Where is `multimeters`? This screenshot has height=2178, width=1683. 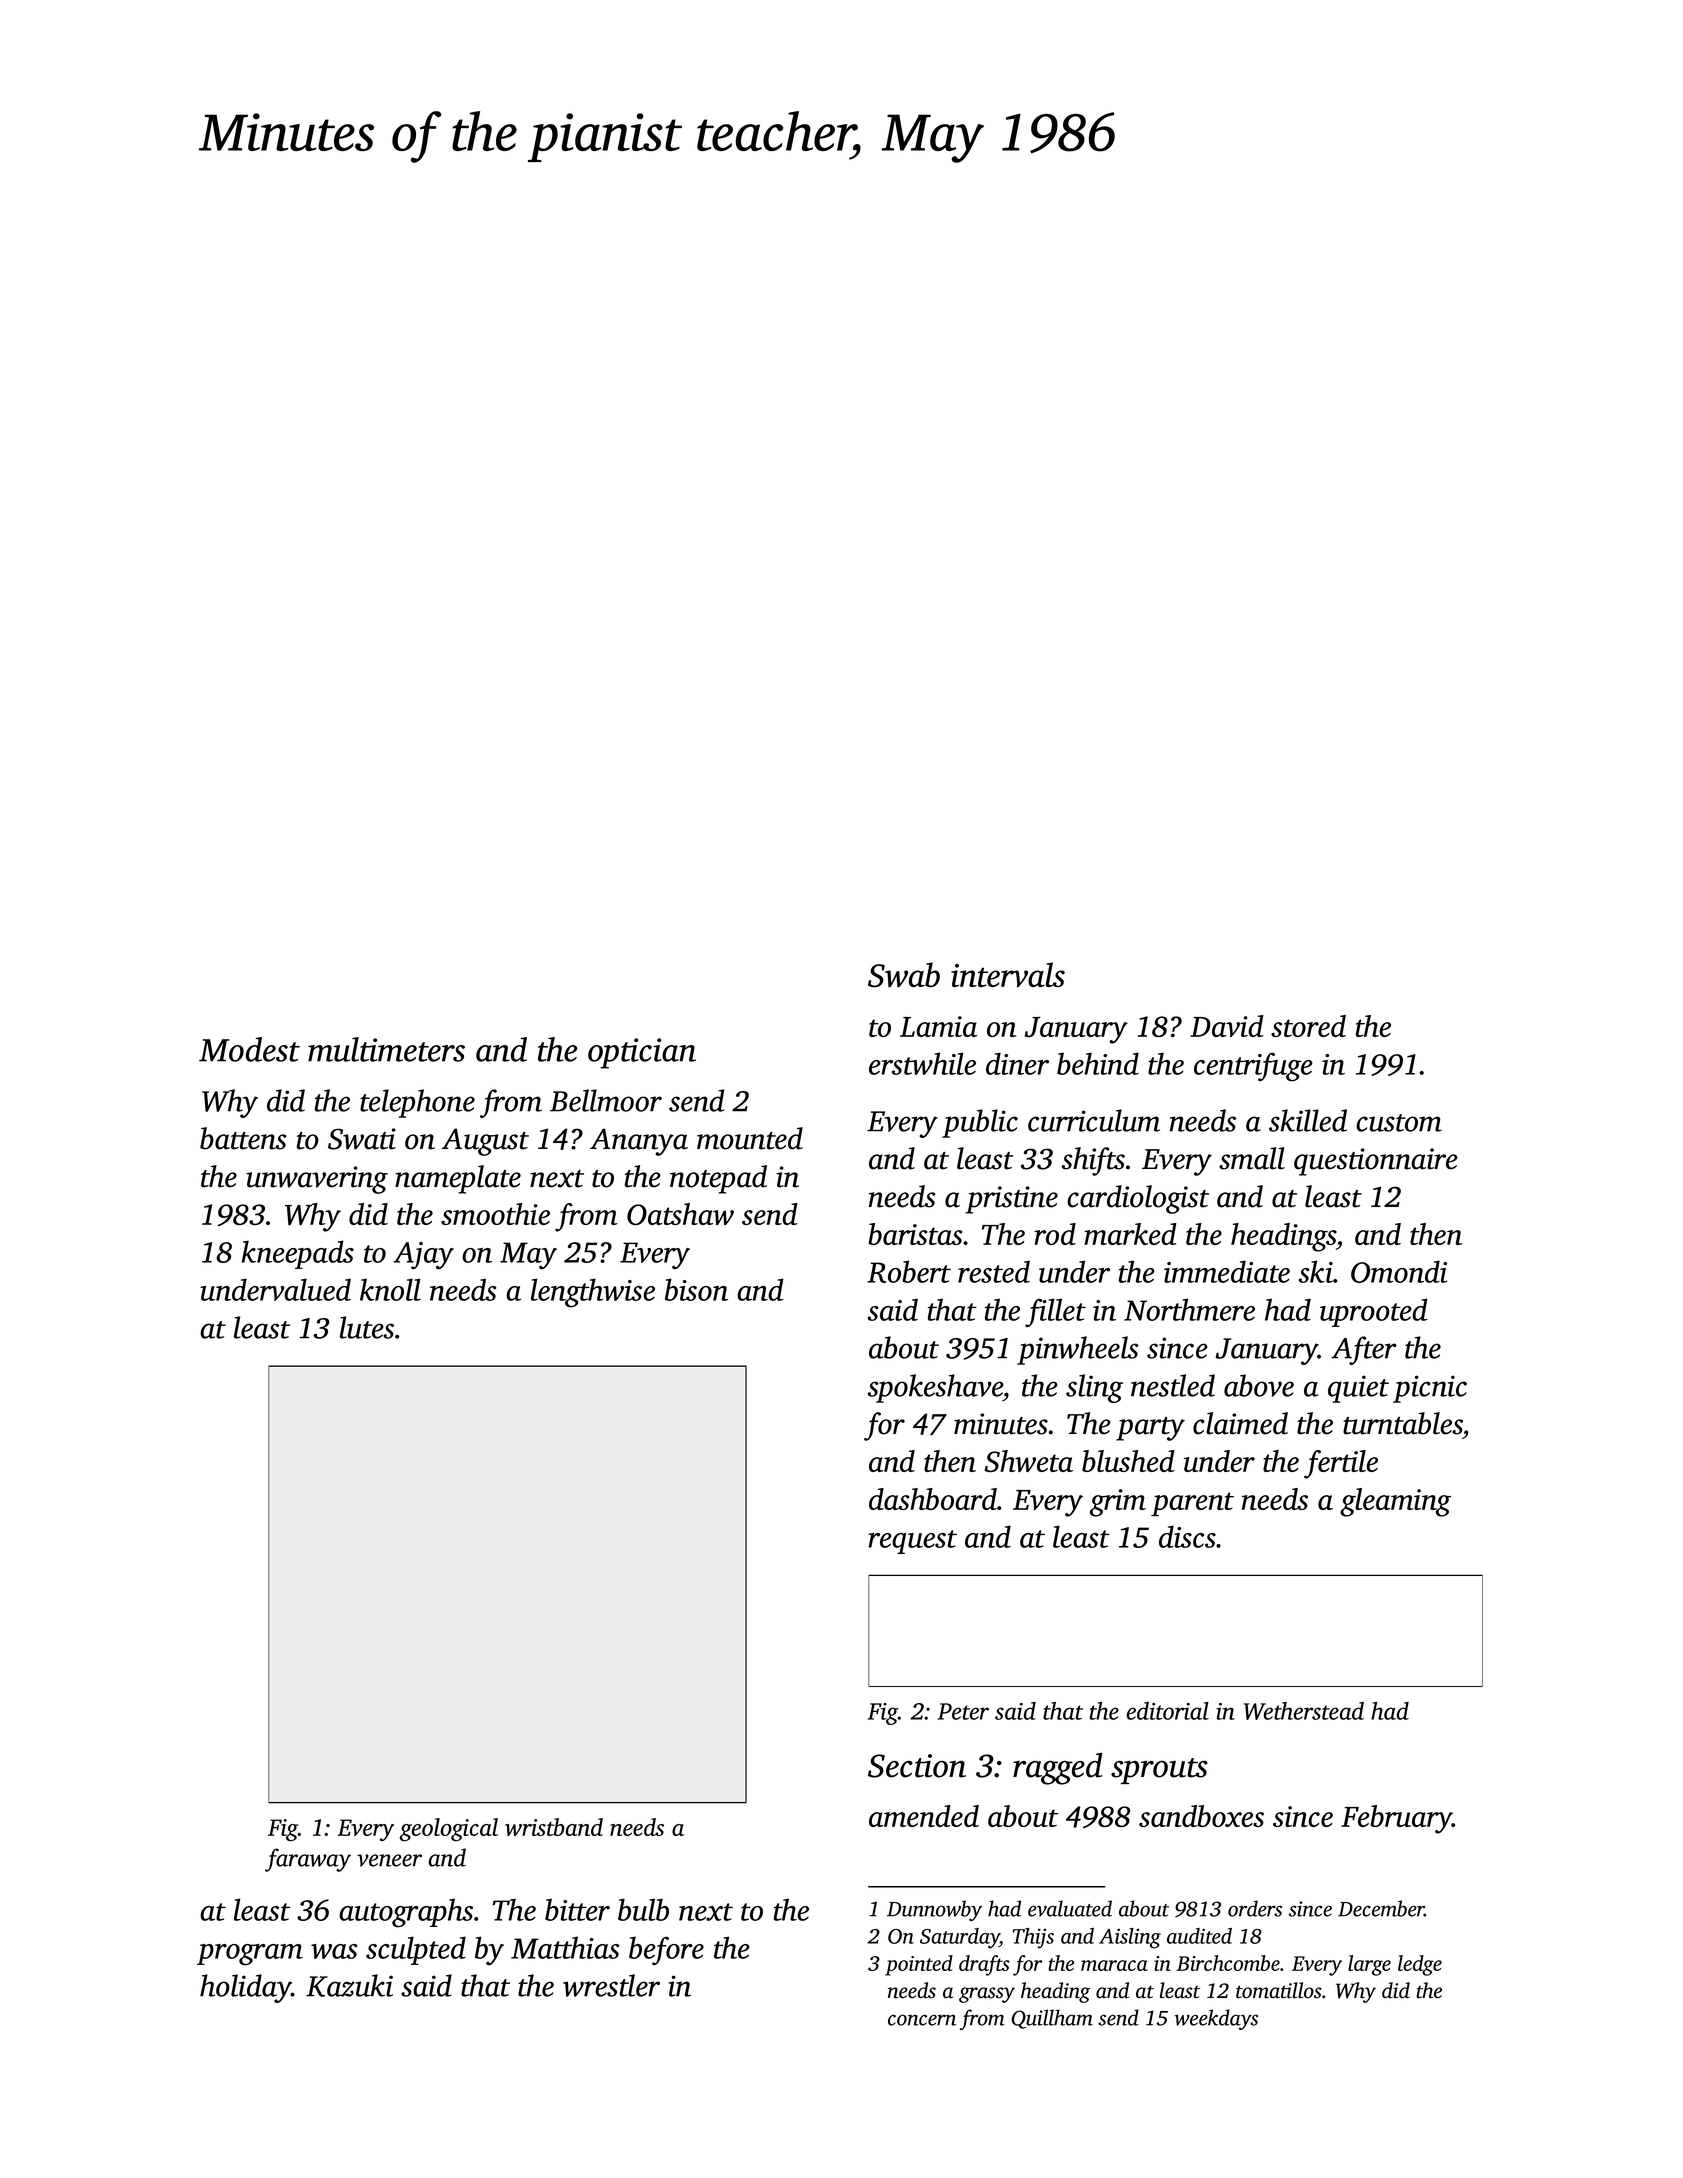 multimeters is located at coordinates (386, 1049).
